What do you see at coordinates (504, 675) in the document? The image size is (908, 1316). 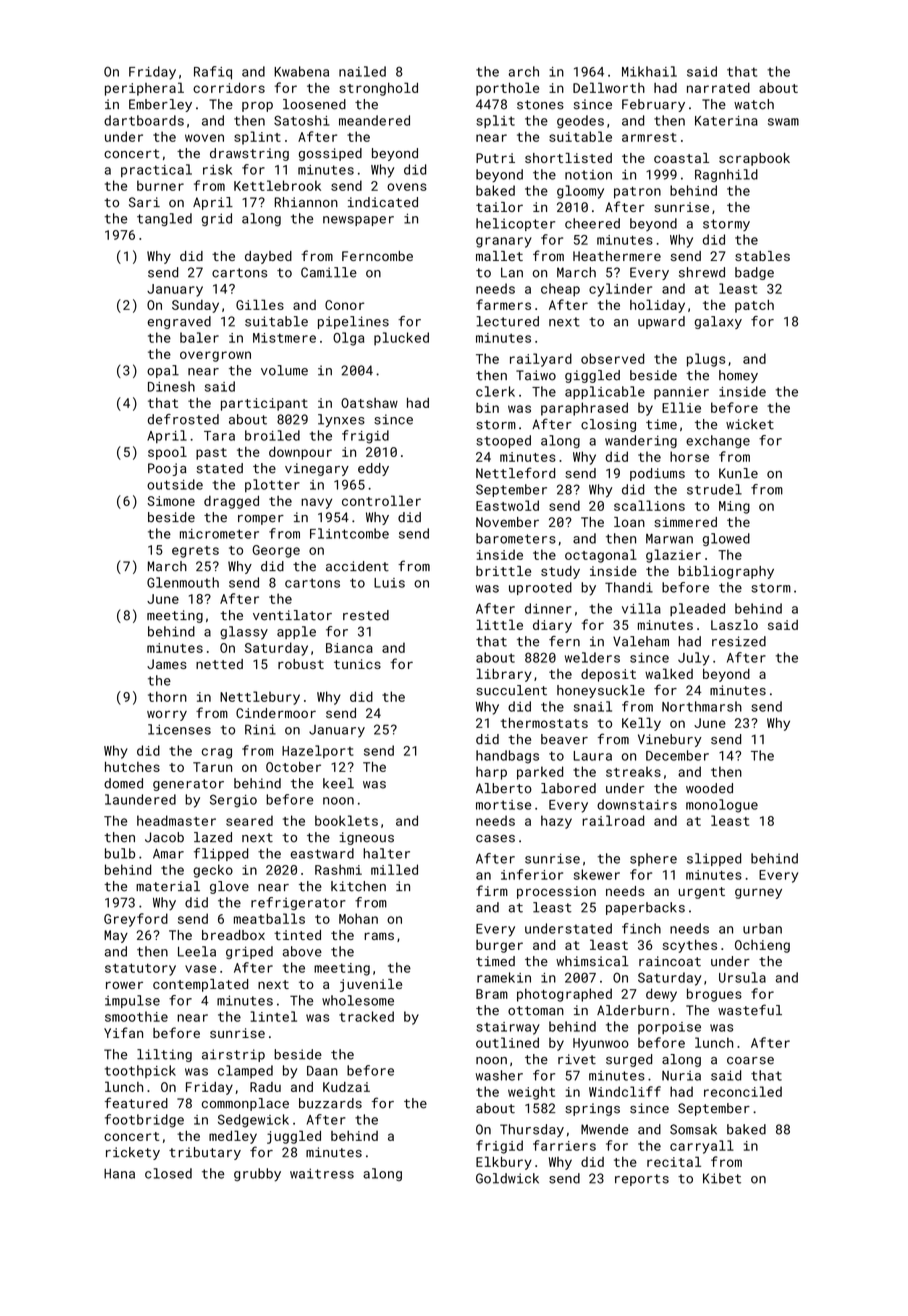 I see `library` at bounding box center [504, 675].
